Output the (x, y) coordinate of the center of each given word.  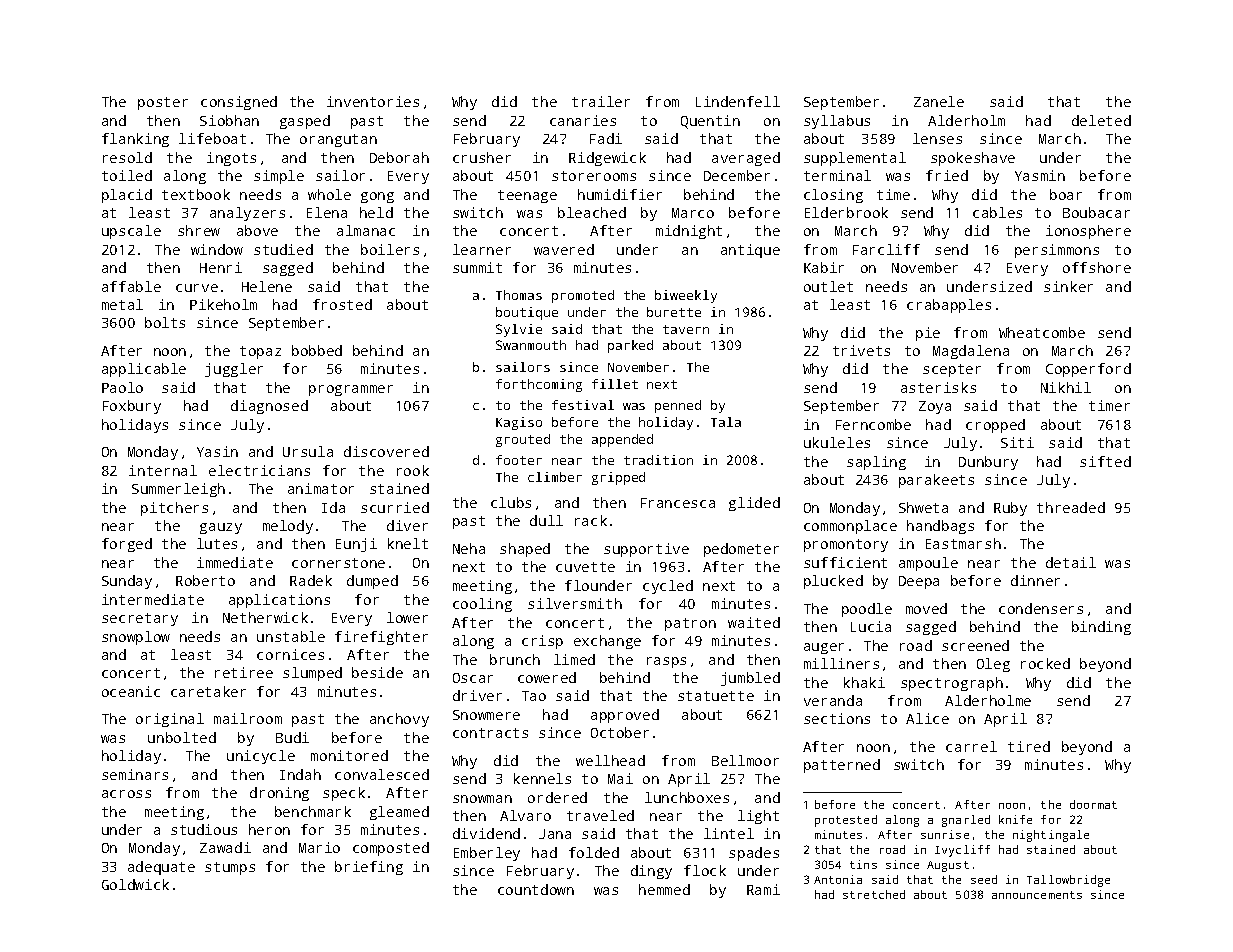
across (126, 794)
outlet (828, 286)
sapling (876, 463)
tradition (658, 460)
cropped (995, 426)
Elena (327, 212)
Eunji (356, 545)
